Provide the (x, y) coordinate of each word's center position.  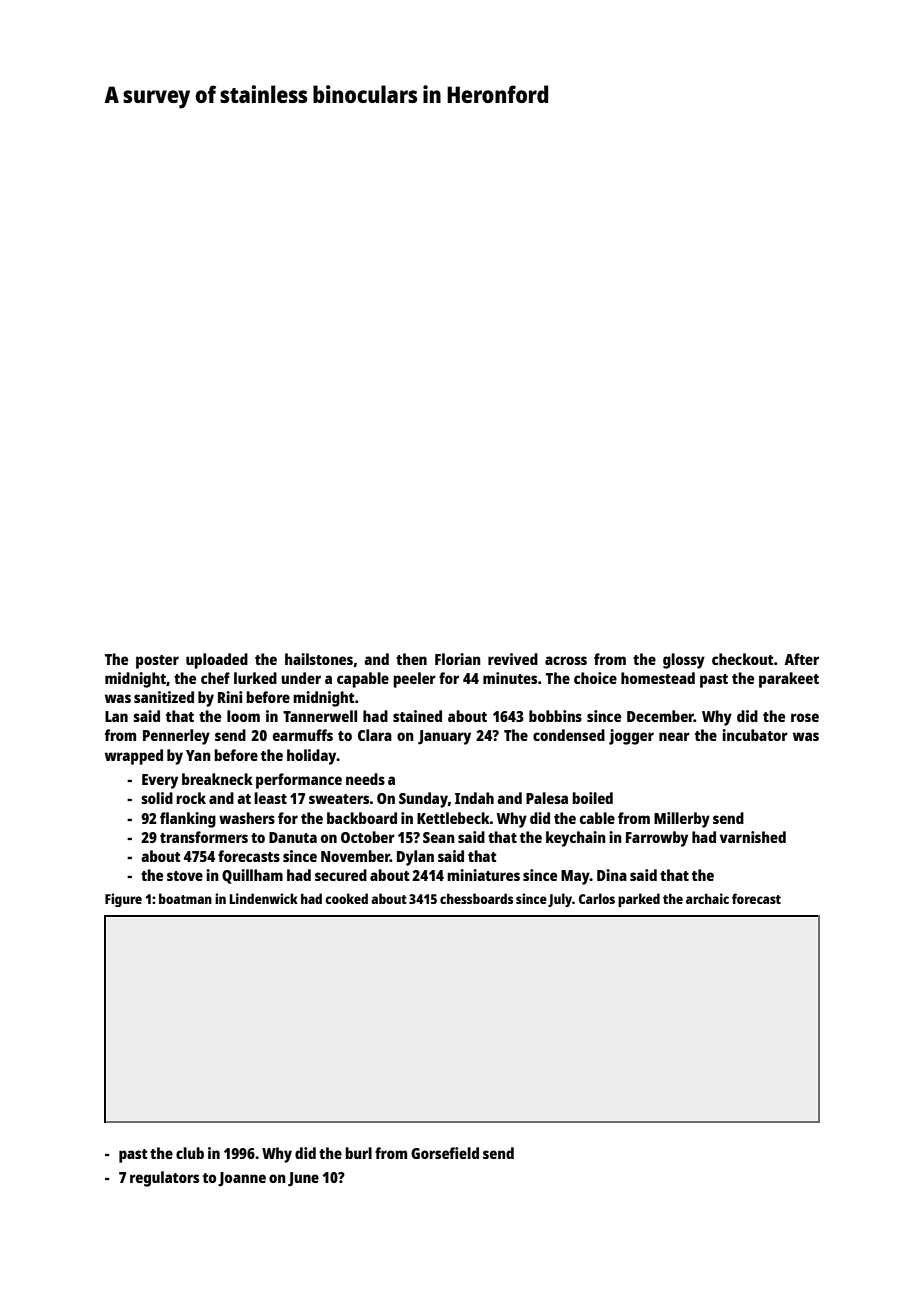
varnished (753, 837)
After (801, 659)
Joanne (242, 1179)
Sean (439, 837)
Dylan (415, 858)
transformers (204, 837)
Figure (123, 900)
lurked (255, 678)
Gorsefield (445, 1153)
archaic (707, 898)
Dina (612, 875)
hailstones (319, 659)
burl (358, 1153)
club (190, 1153)
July (560, 900)
